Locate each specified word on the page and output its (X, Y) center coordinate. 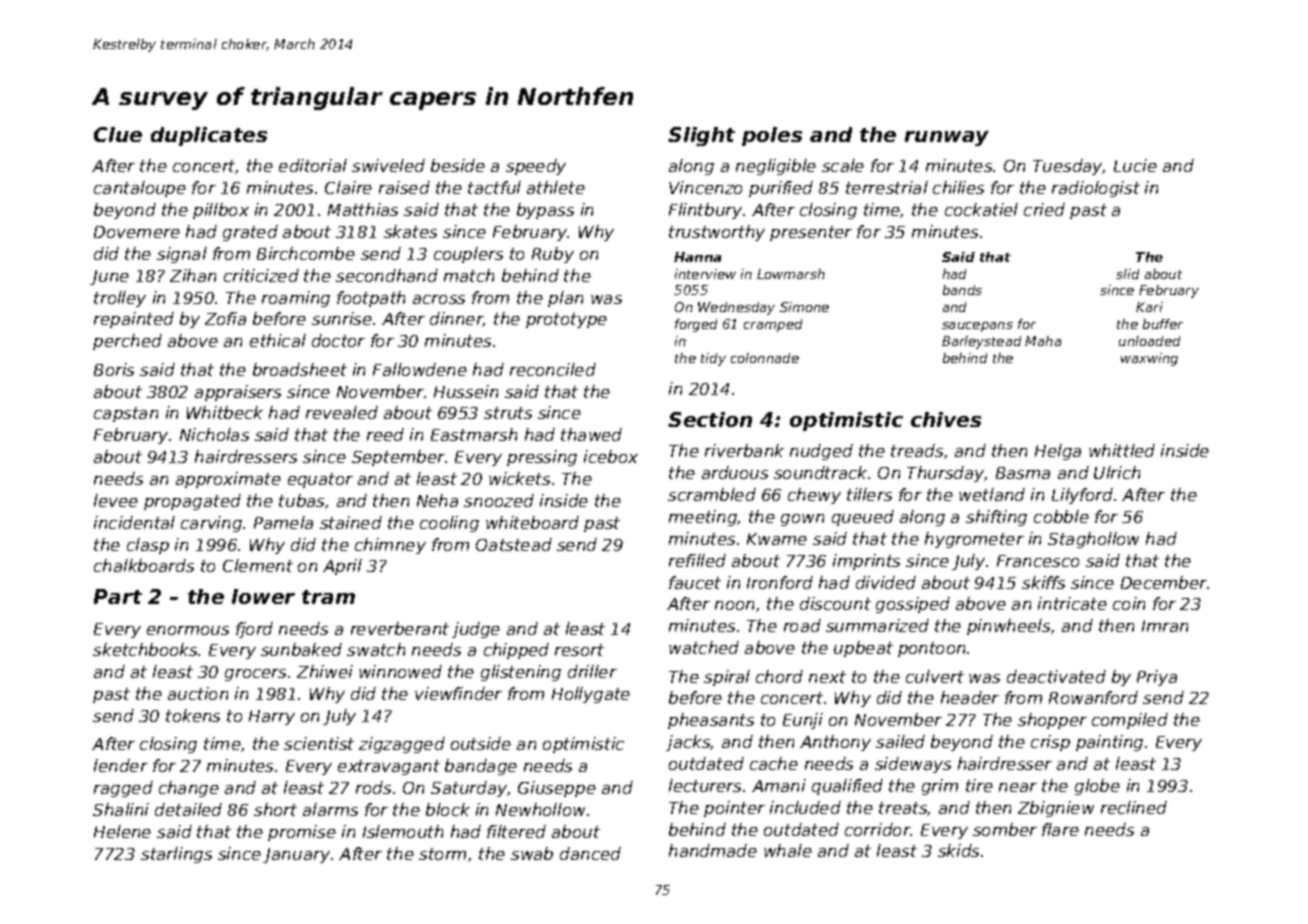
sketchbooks (145, 649)
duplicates (209, 136)
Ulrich (1117, 472)
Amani (779, 785)
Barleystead (981, 342)
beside (458, 165)
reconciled (553, 369)
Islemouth (403, 831)
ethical (278, 340)
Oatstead (514, 544)
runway (947, 138)
